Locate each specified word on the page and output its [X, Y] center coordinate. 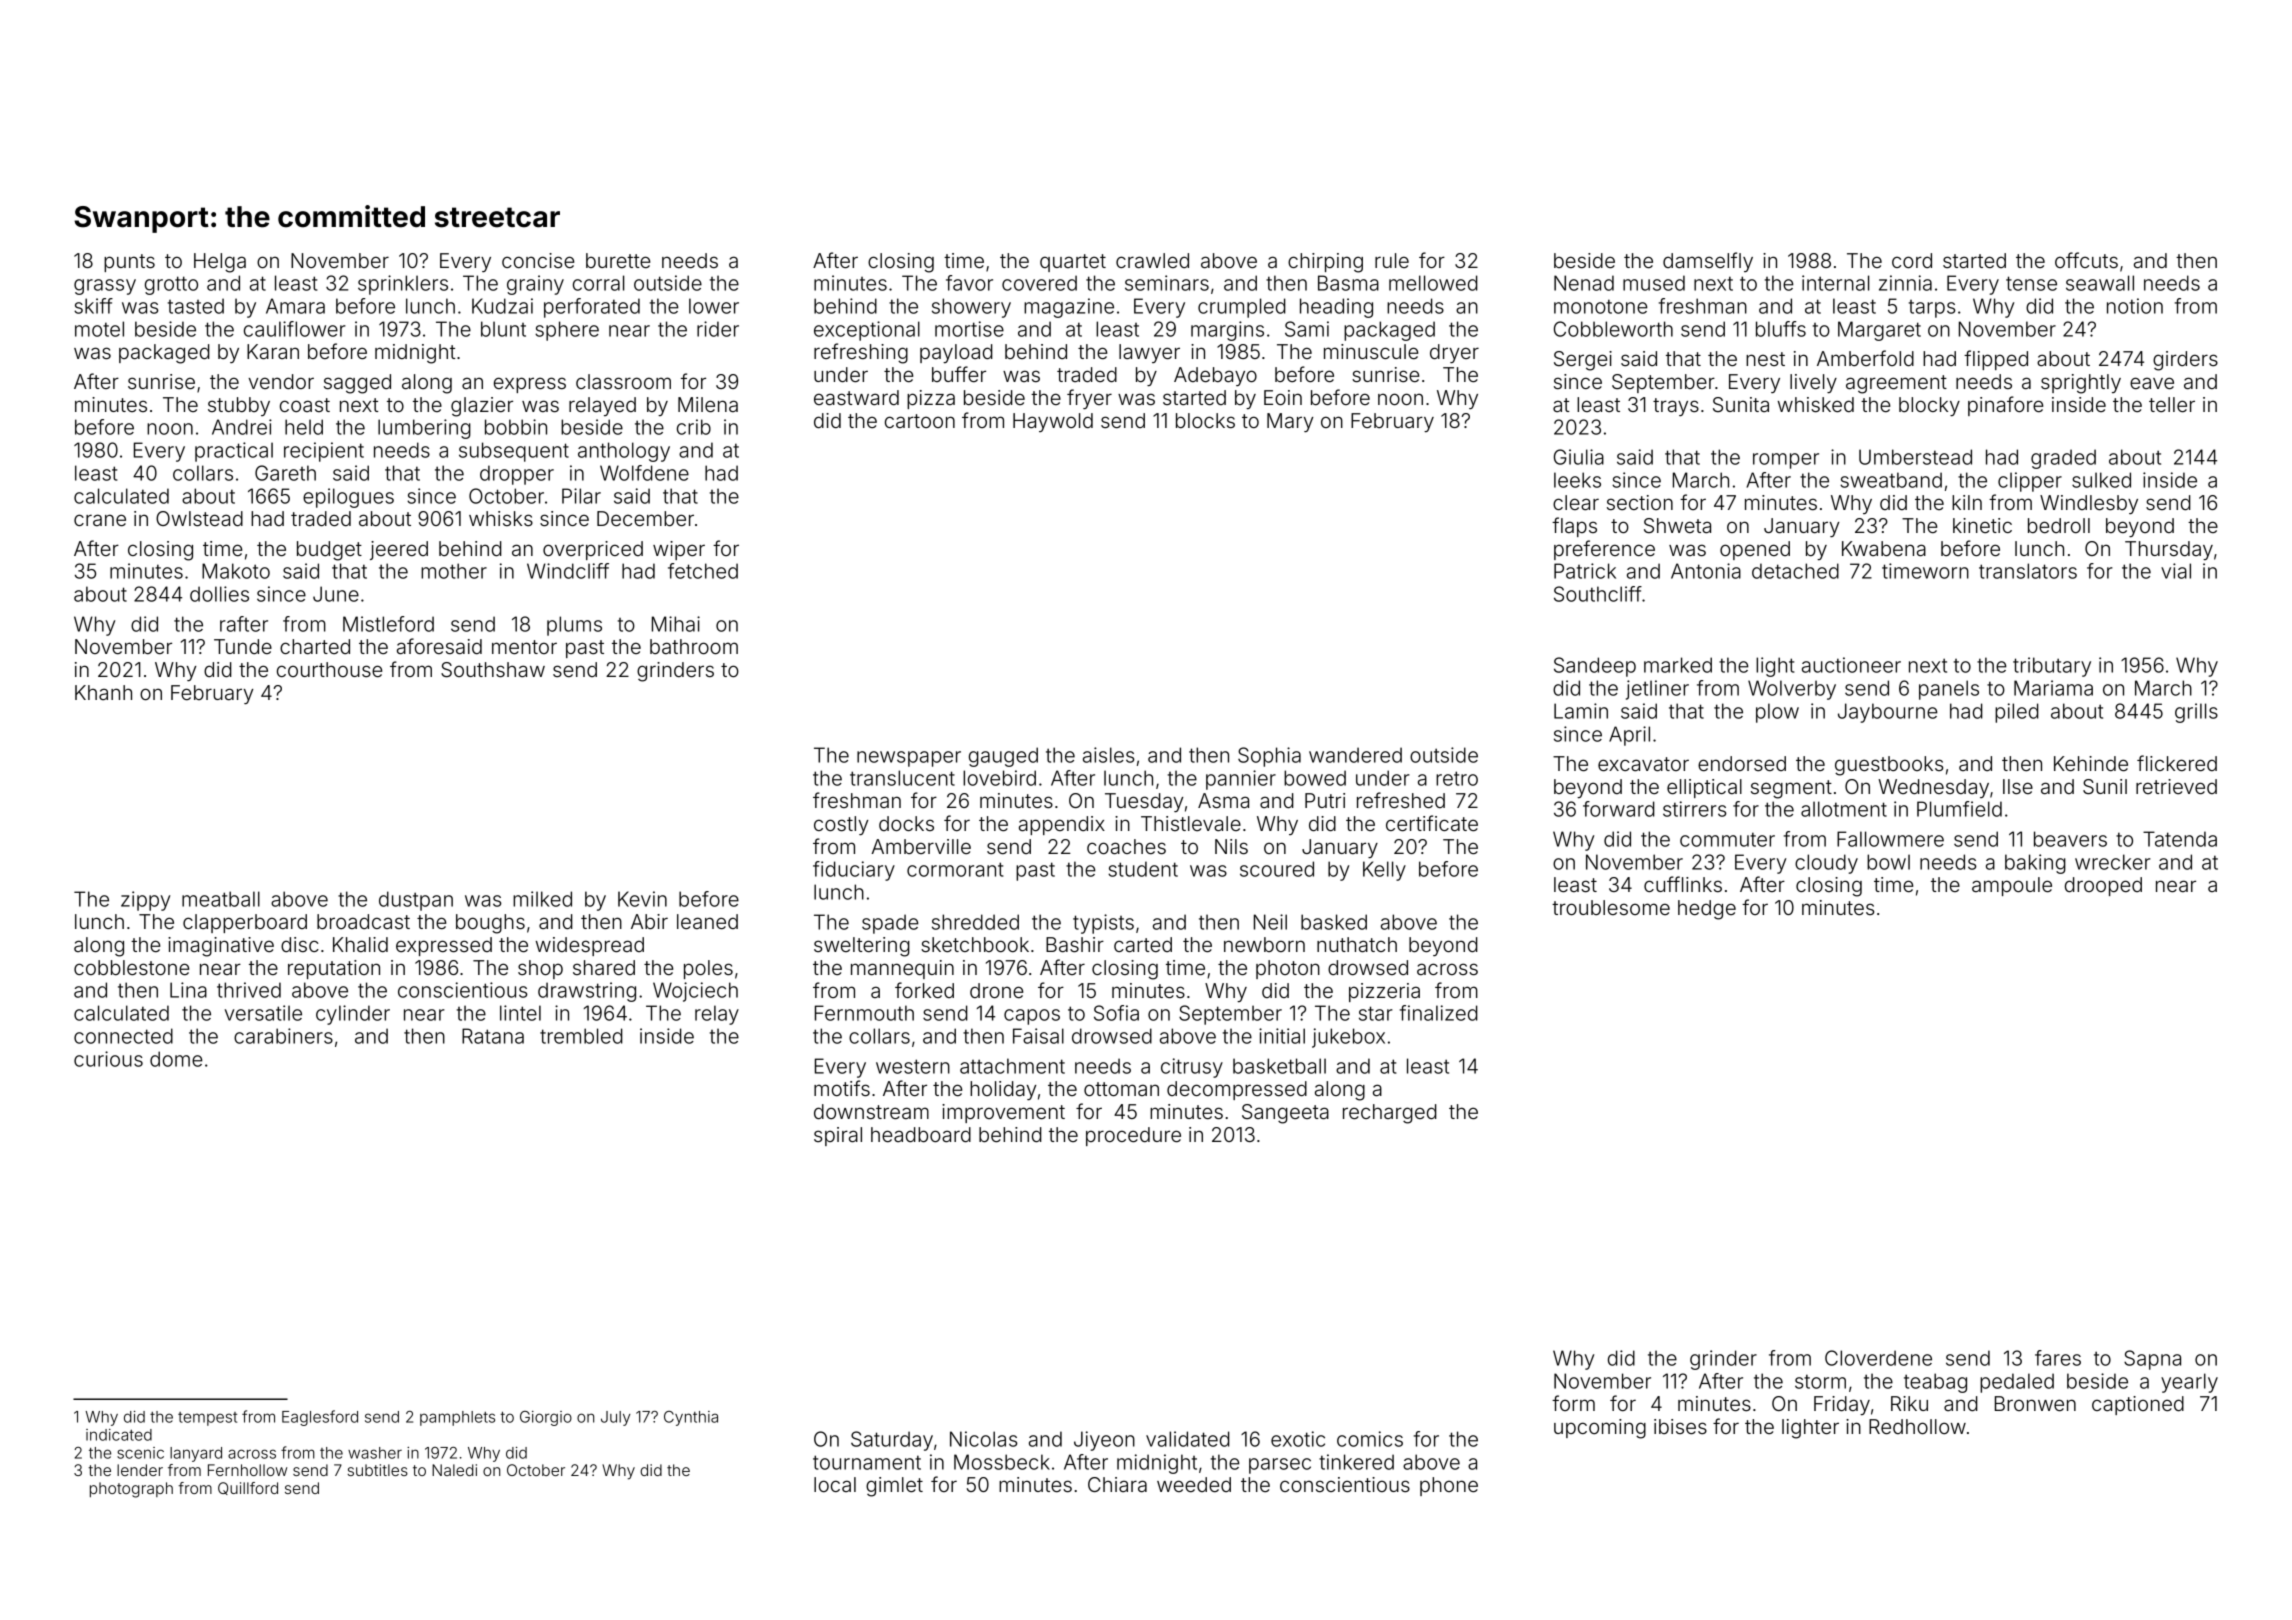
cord [1912, 260]
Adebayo [1215, 376]
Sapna [2152, 1360]
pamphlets [457, 1418]
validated [1188, 1439]
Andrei [242, 427]
